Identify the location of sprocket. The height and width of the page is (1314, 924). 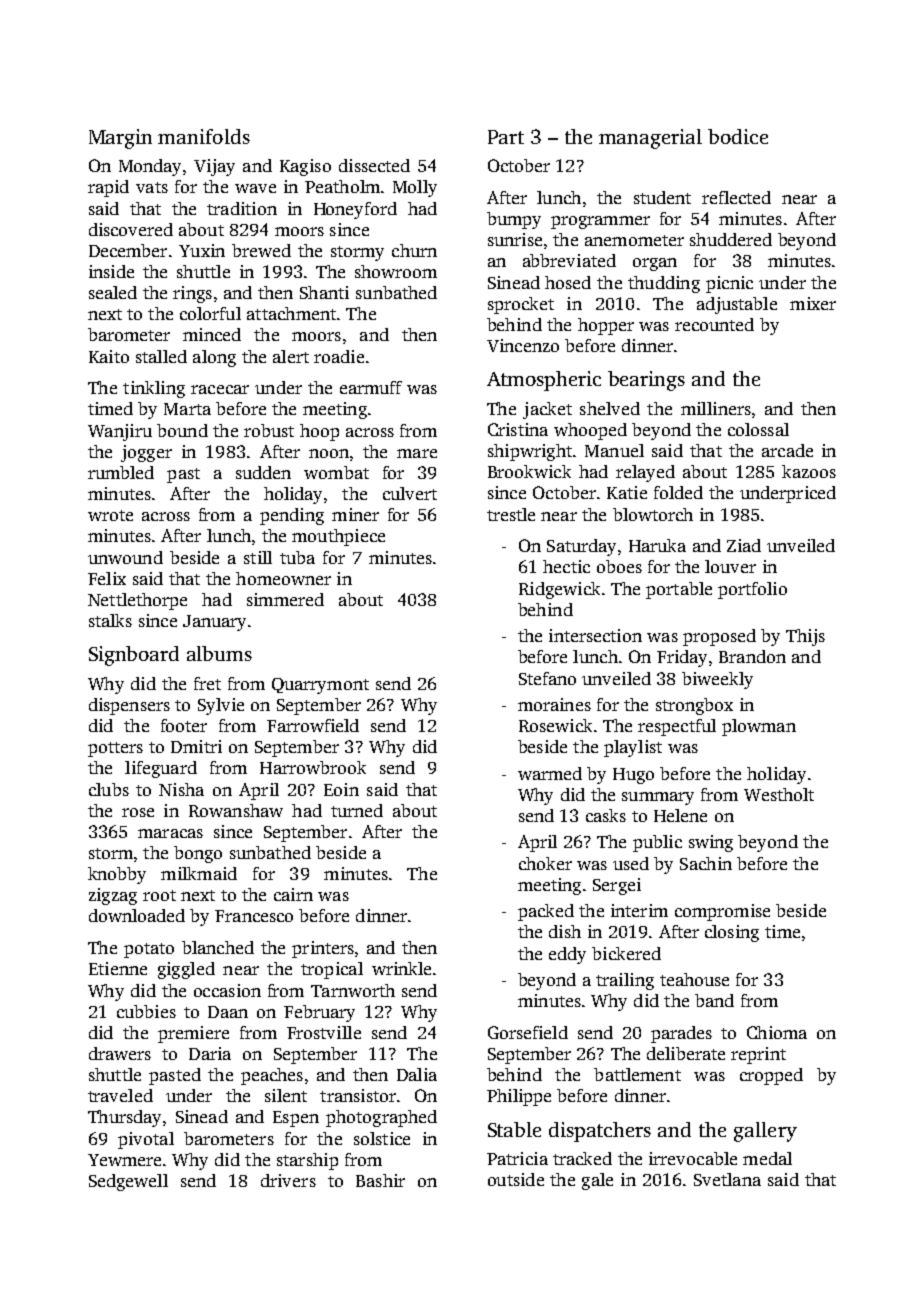
(521, 305).
